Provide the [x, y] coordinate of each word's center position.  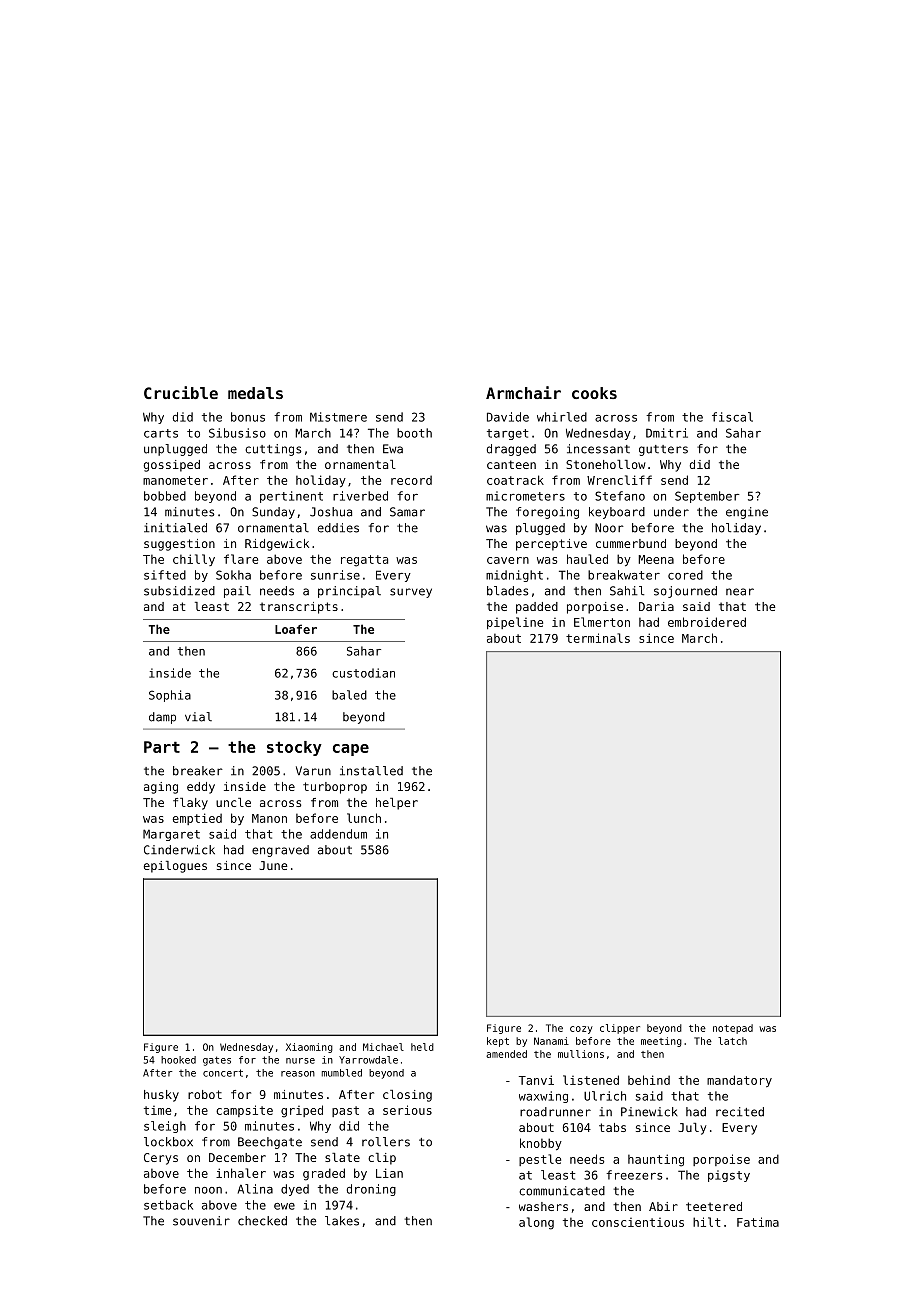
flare [241, 559]
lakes [342, 1221]
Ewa [393, 449]
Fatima [758, 1222]
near [740, 592]
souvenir [201, 1221]
